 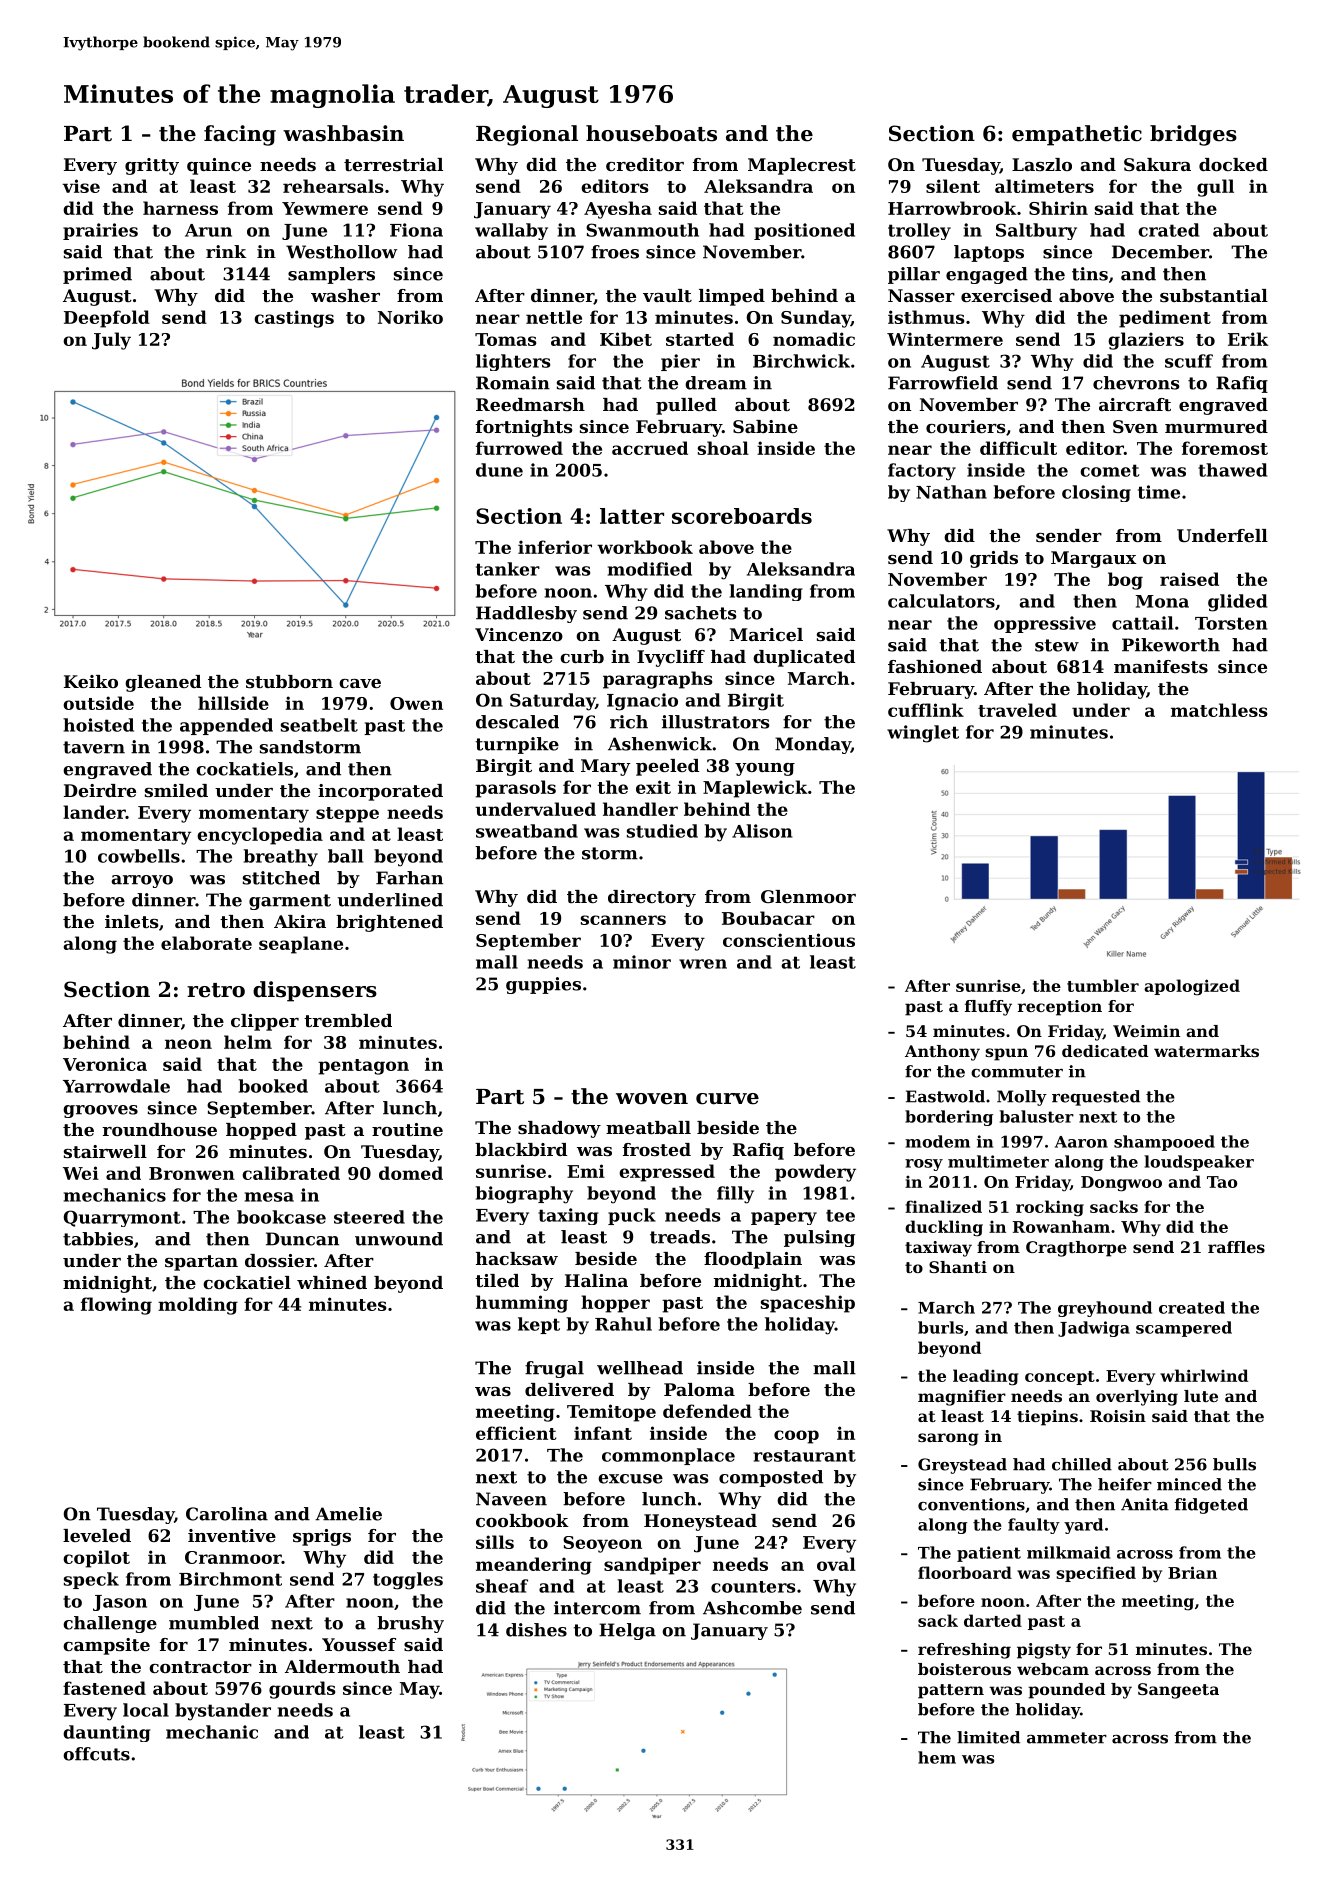 What do you see at coordinates (536, 1630) in the screenshot?
I see `dishes` at bounding box center [536, 1630].
